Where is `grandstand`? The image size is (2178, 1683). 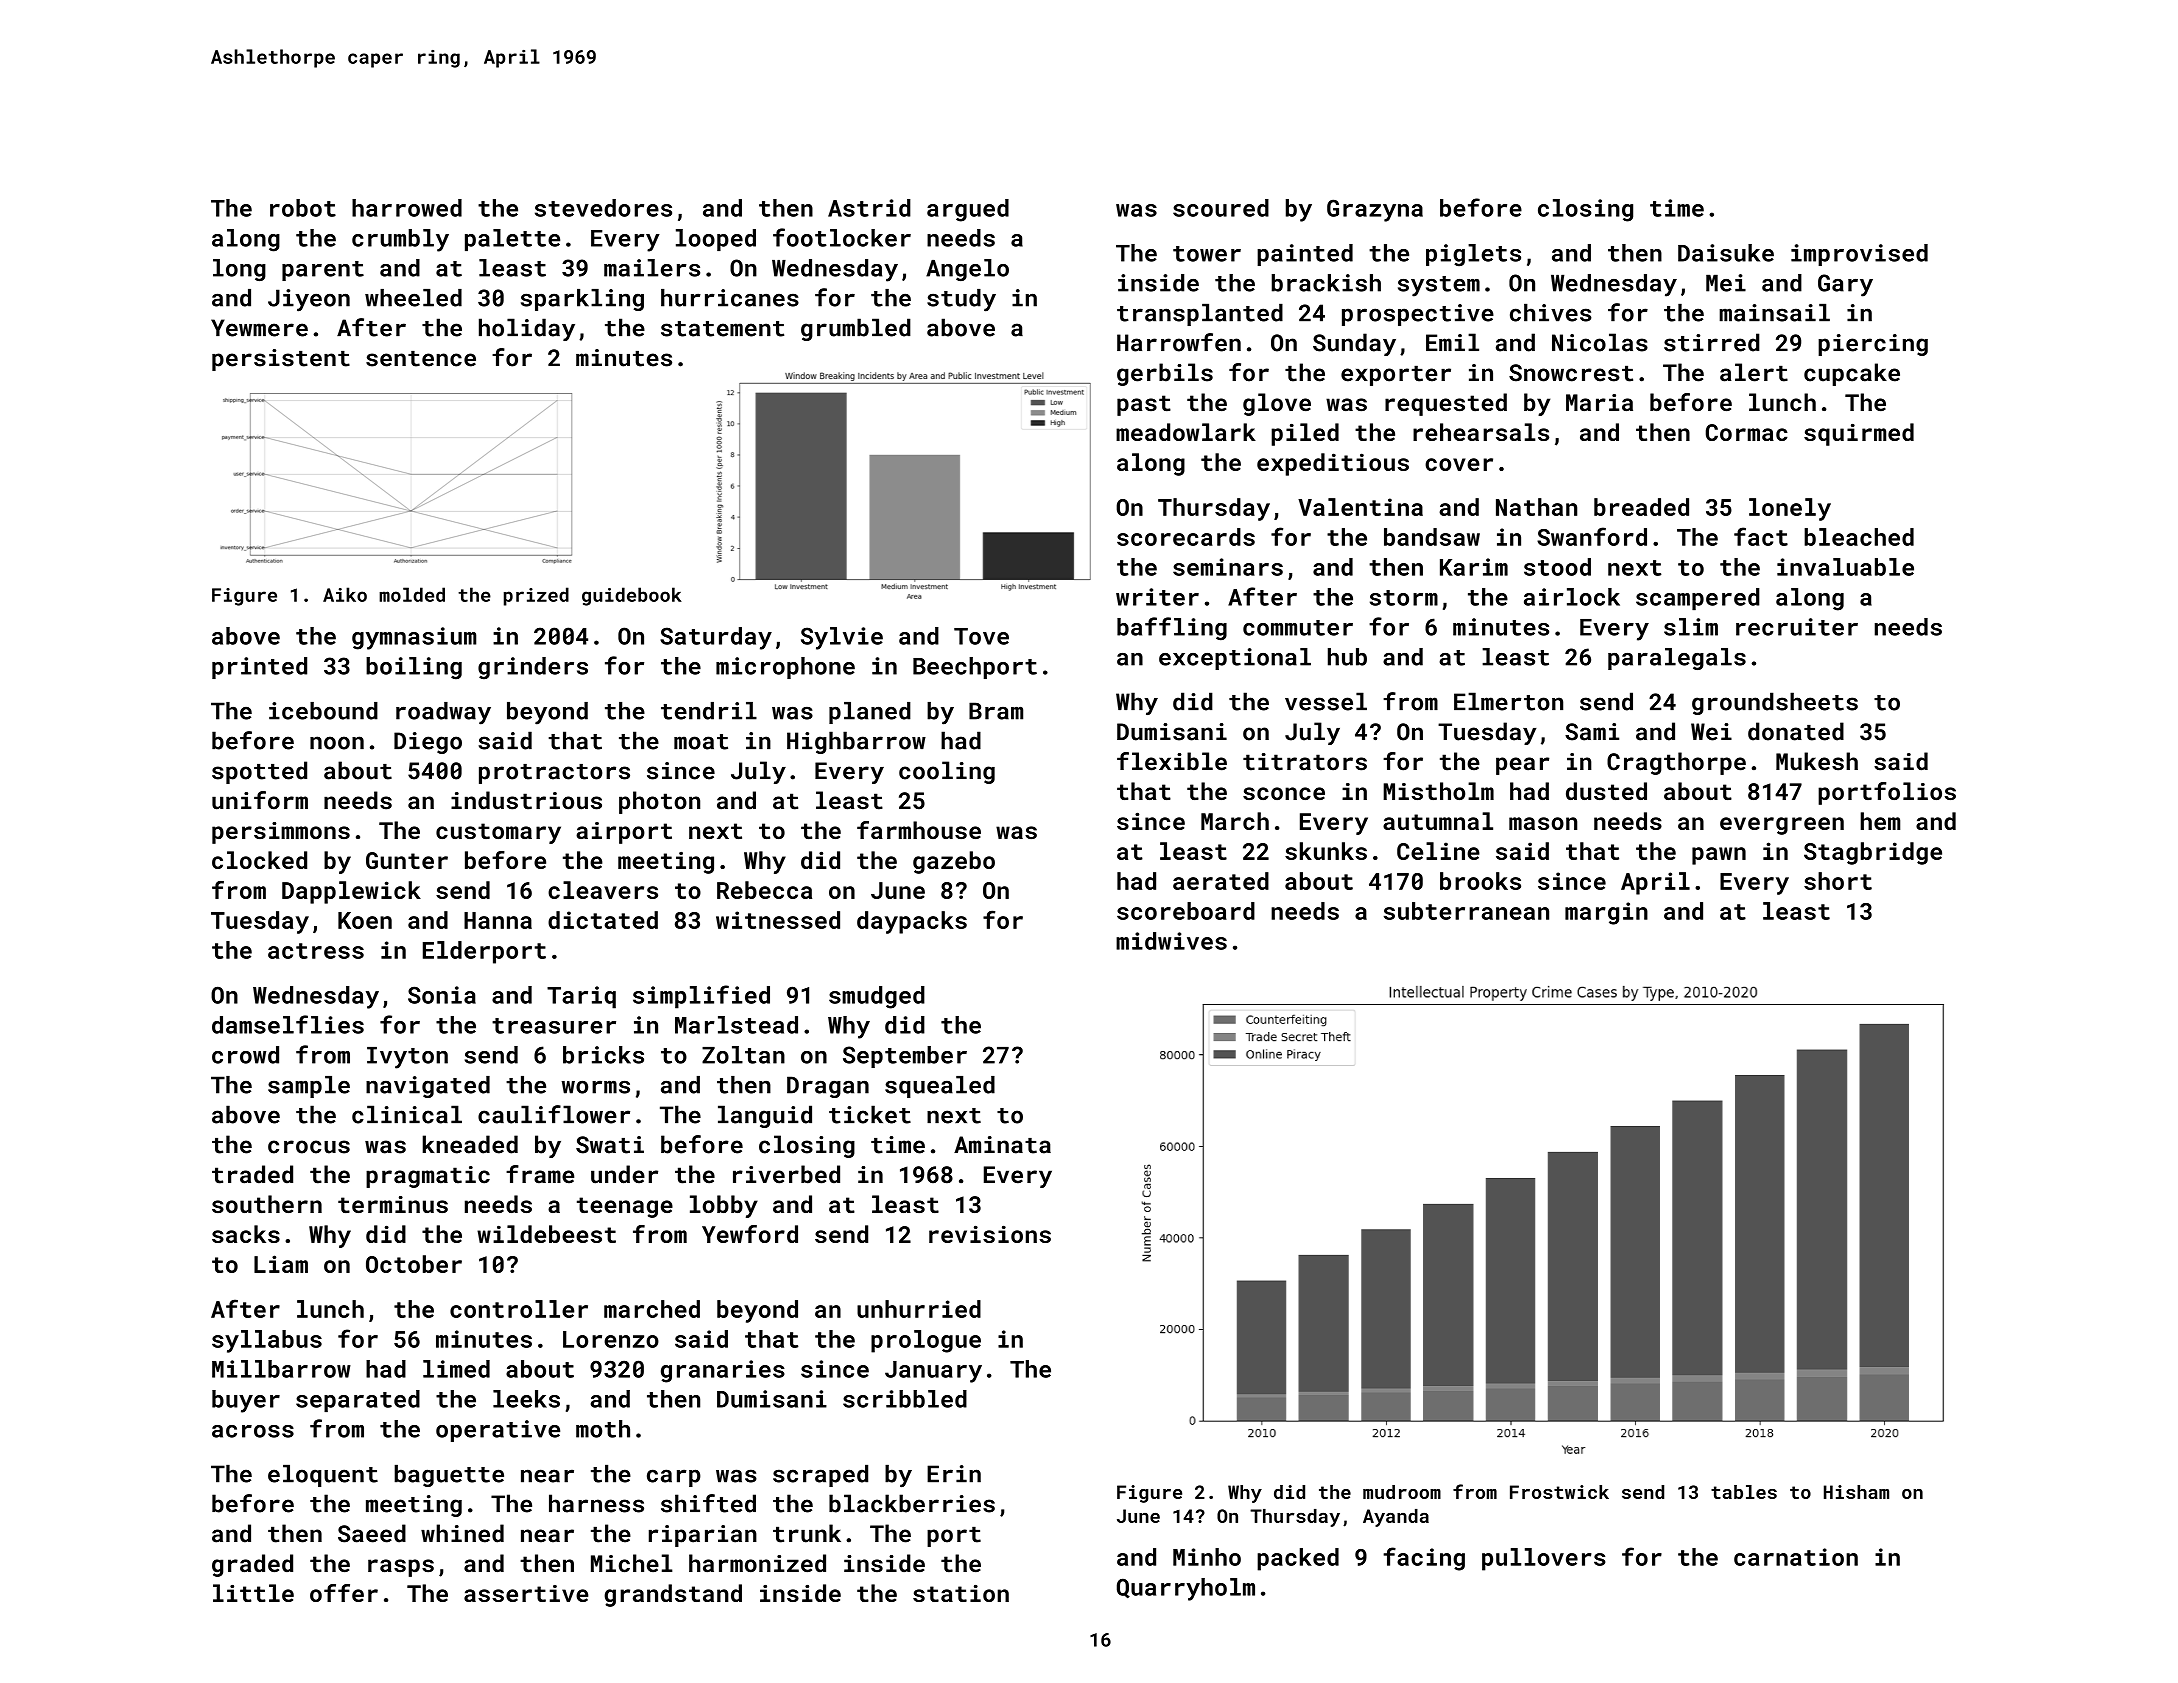 grandstand is located at coordinates (673, 1595).
